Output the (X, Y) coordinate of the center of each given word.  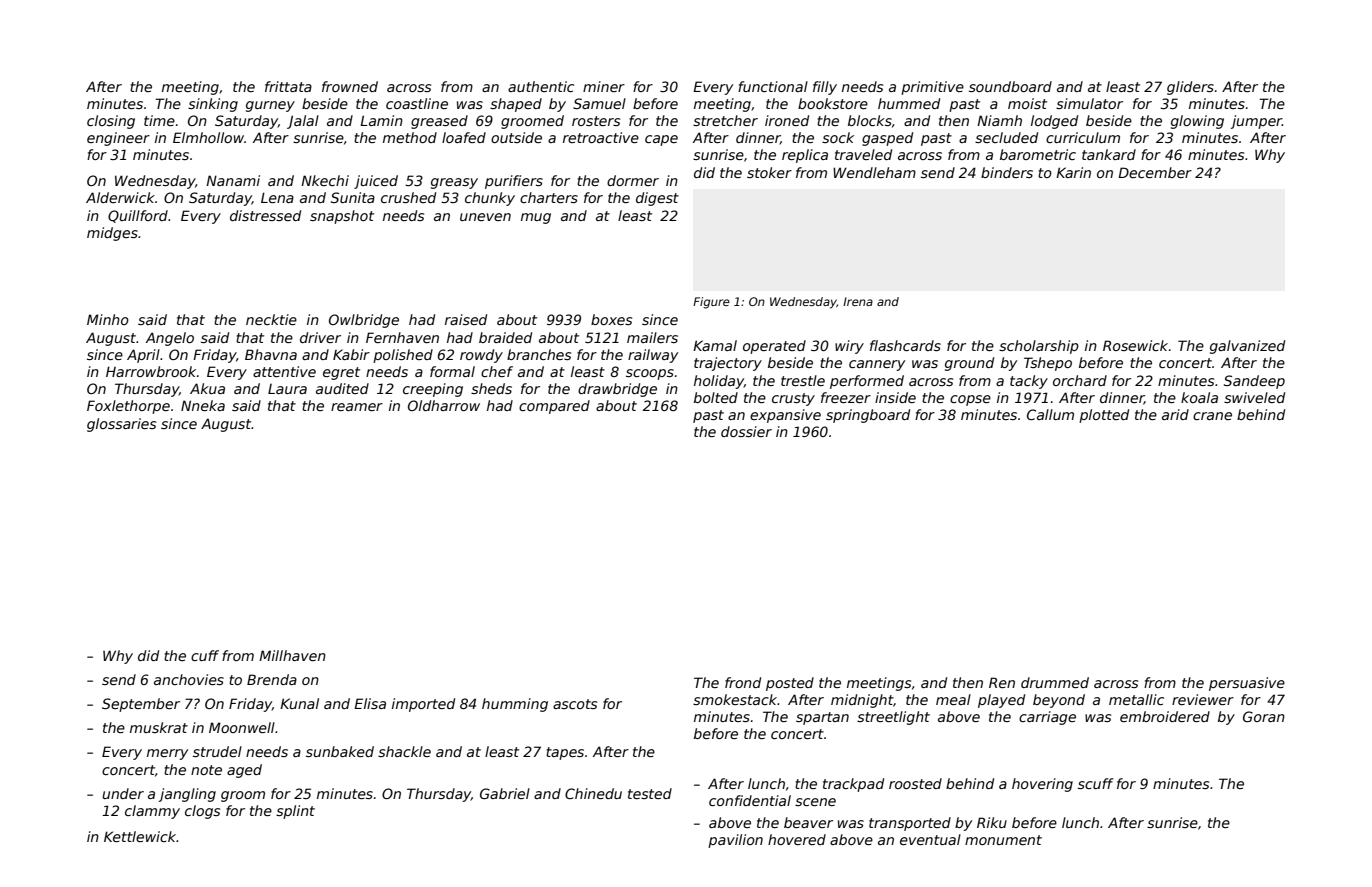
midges (112, 234)
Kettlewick (140, 836)
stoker (769, 172)
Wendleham (874, 172)
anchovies (189, 679)
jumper (1256, 122)
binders (1007, 172)
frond (743, 682)
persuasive (1247, 684)
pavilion (735, 841)
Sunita (353, 197)
